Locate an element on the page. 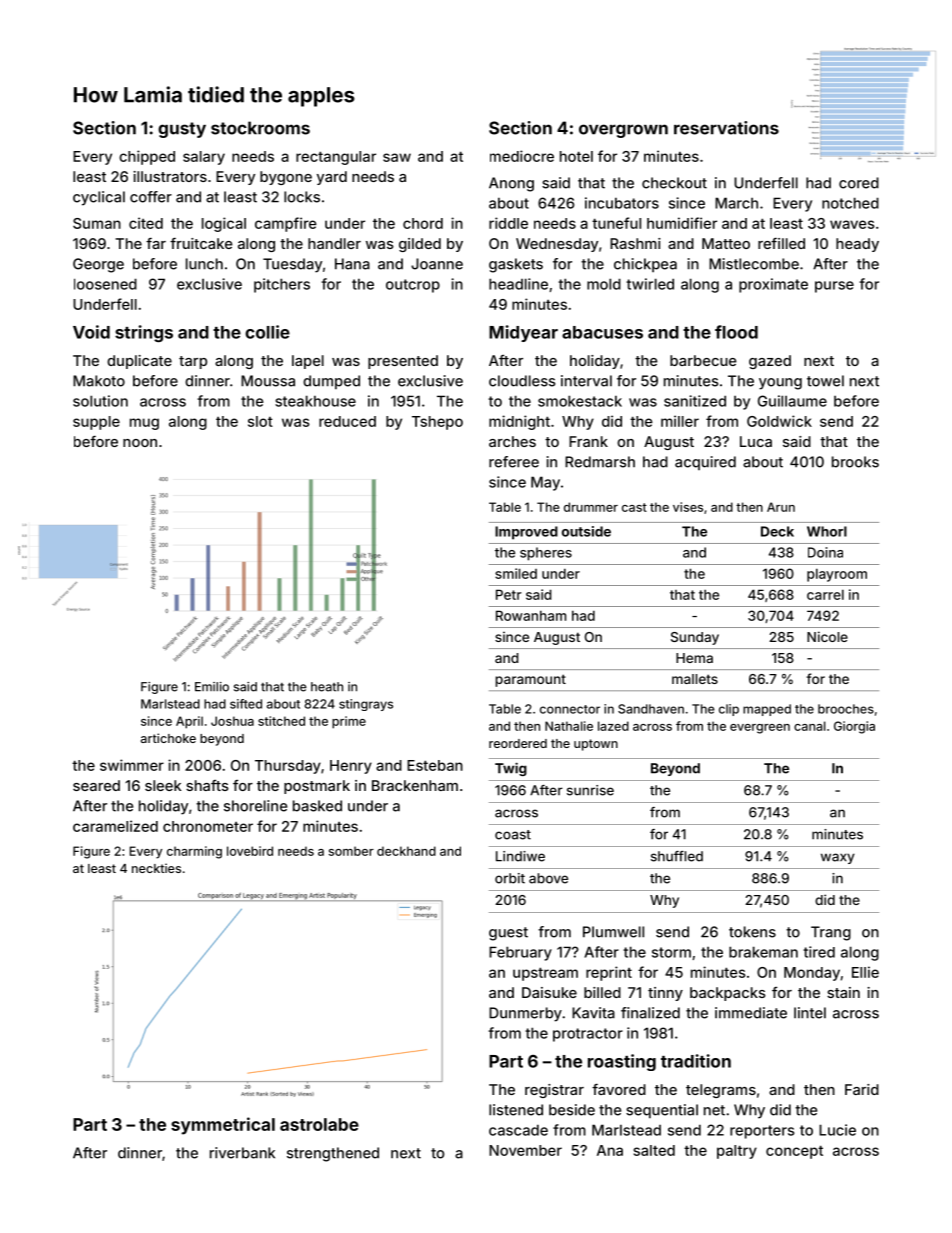  guest is located at coordinates (508, 934).
